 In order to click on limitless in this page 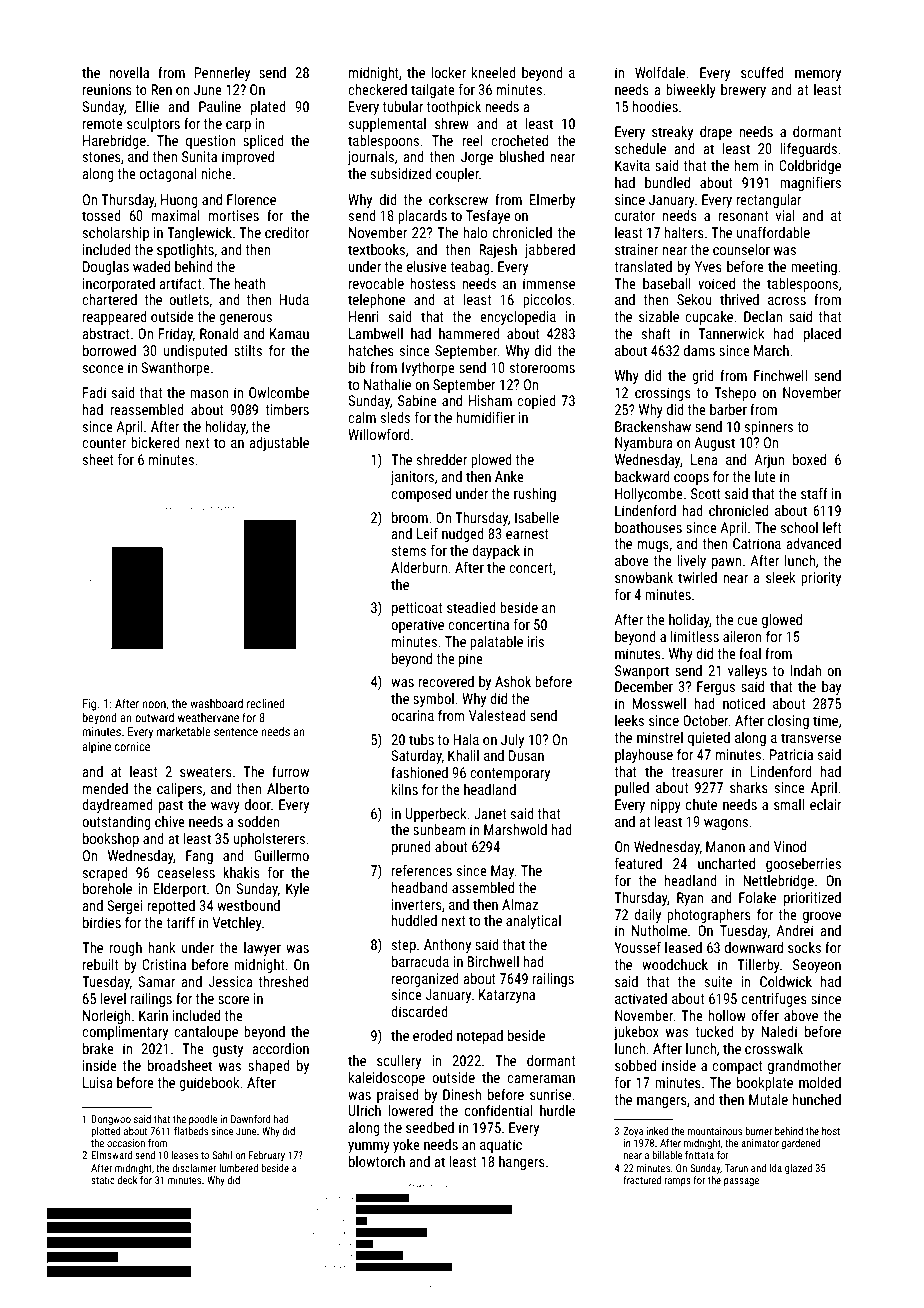, I will do `click(695, 636)`.
